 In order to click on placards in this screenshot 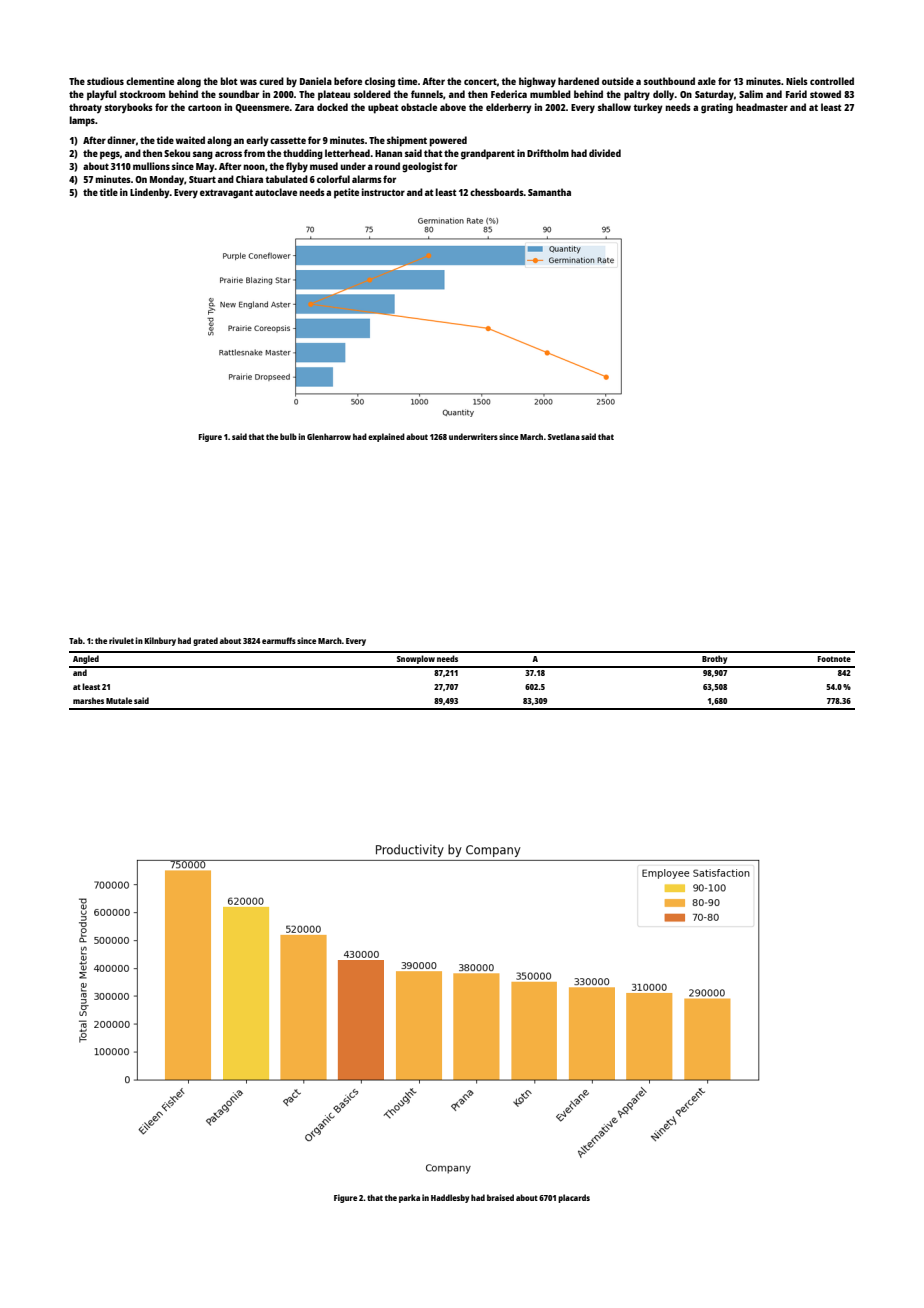, I will do `click(574, 1198)`.
